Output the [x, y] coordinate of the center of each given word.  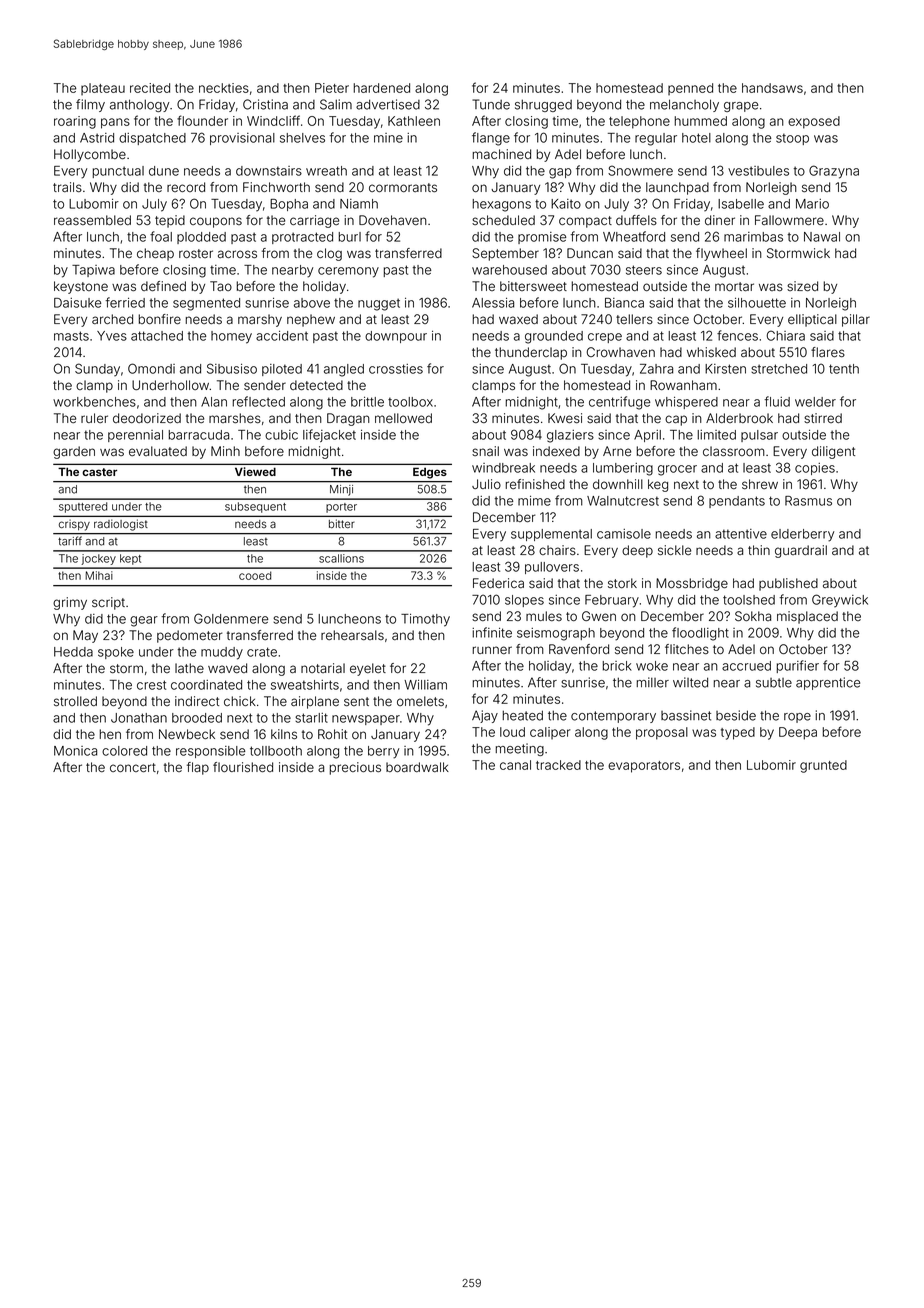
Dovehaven [393, 220]
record [186, 187]
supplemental [551, 535]
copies [815, 469]
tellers [634, 319]
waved [227, 668]
